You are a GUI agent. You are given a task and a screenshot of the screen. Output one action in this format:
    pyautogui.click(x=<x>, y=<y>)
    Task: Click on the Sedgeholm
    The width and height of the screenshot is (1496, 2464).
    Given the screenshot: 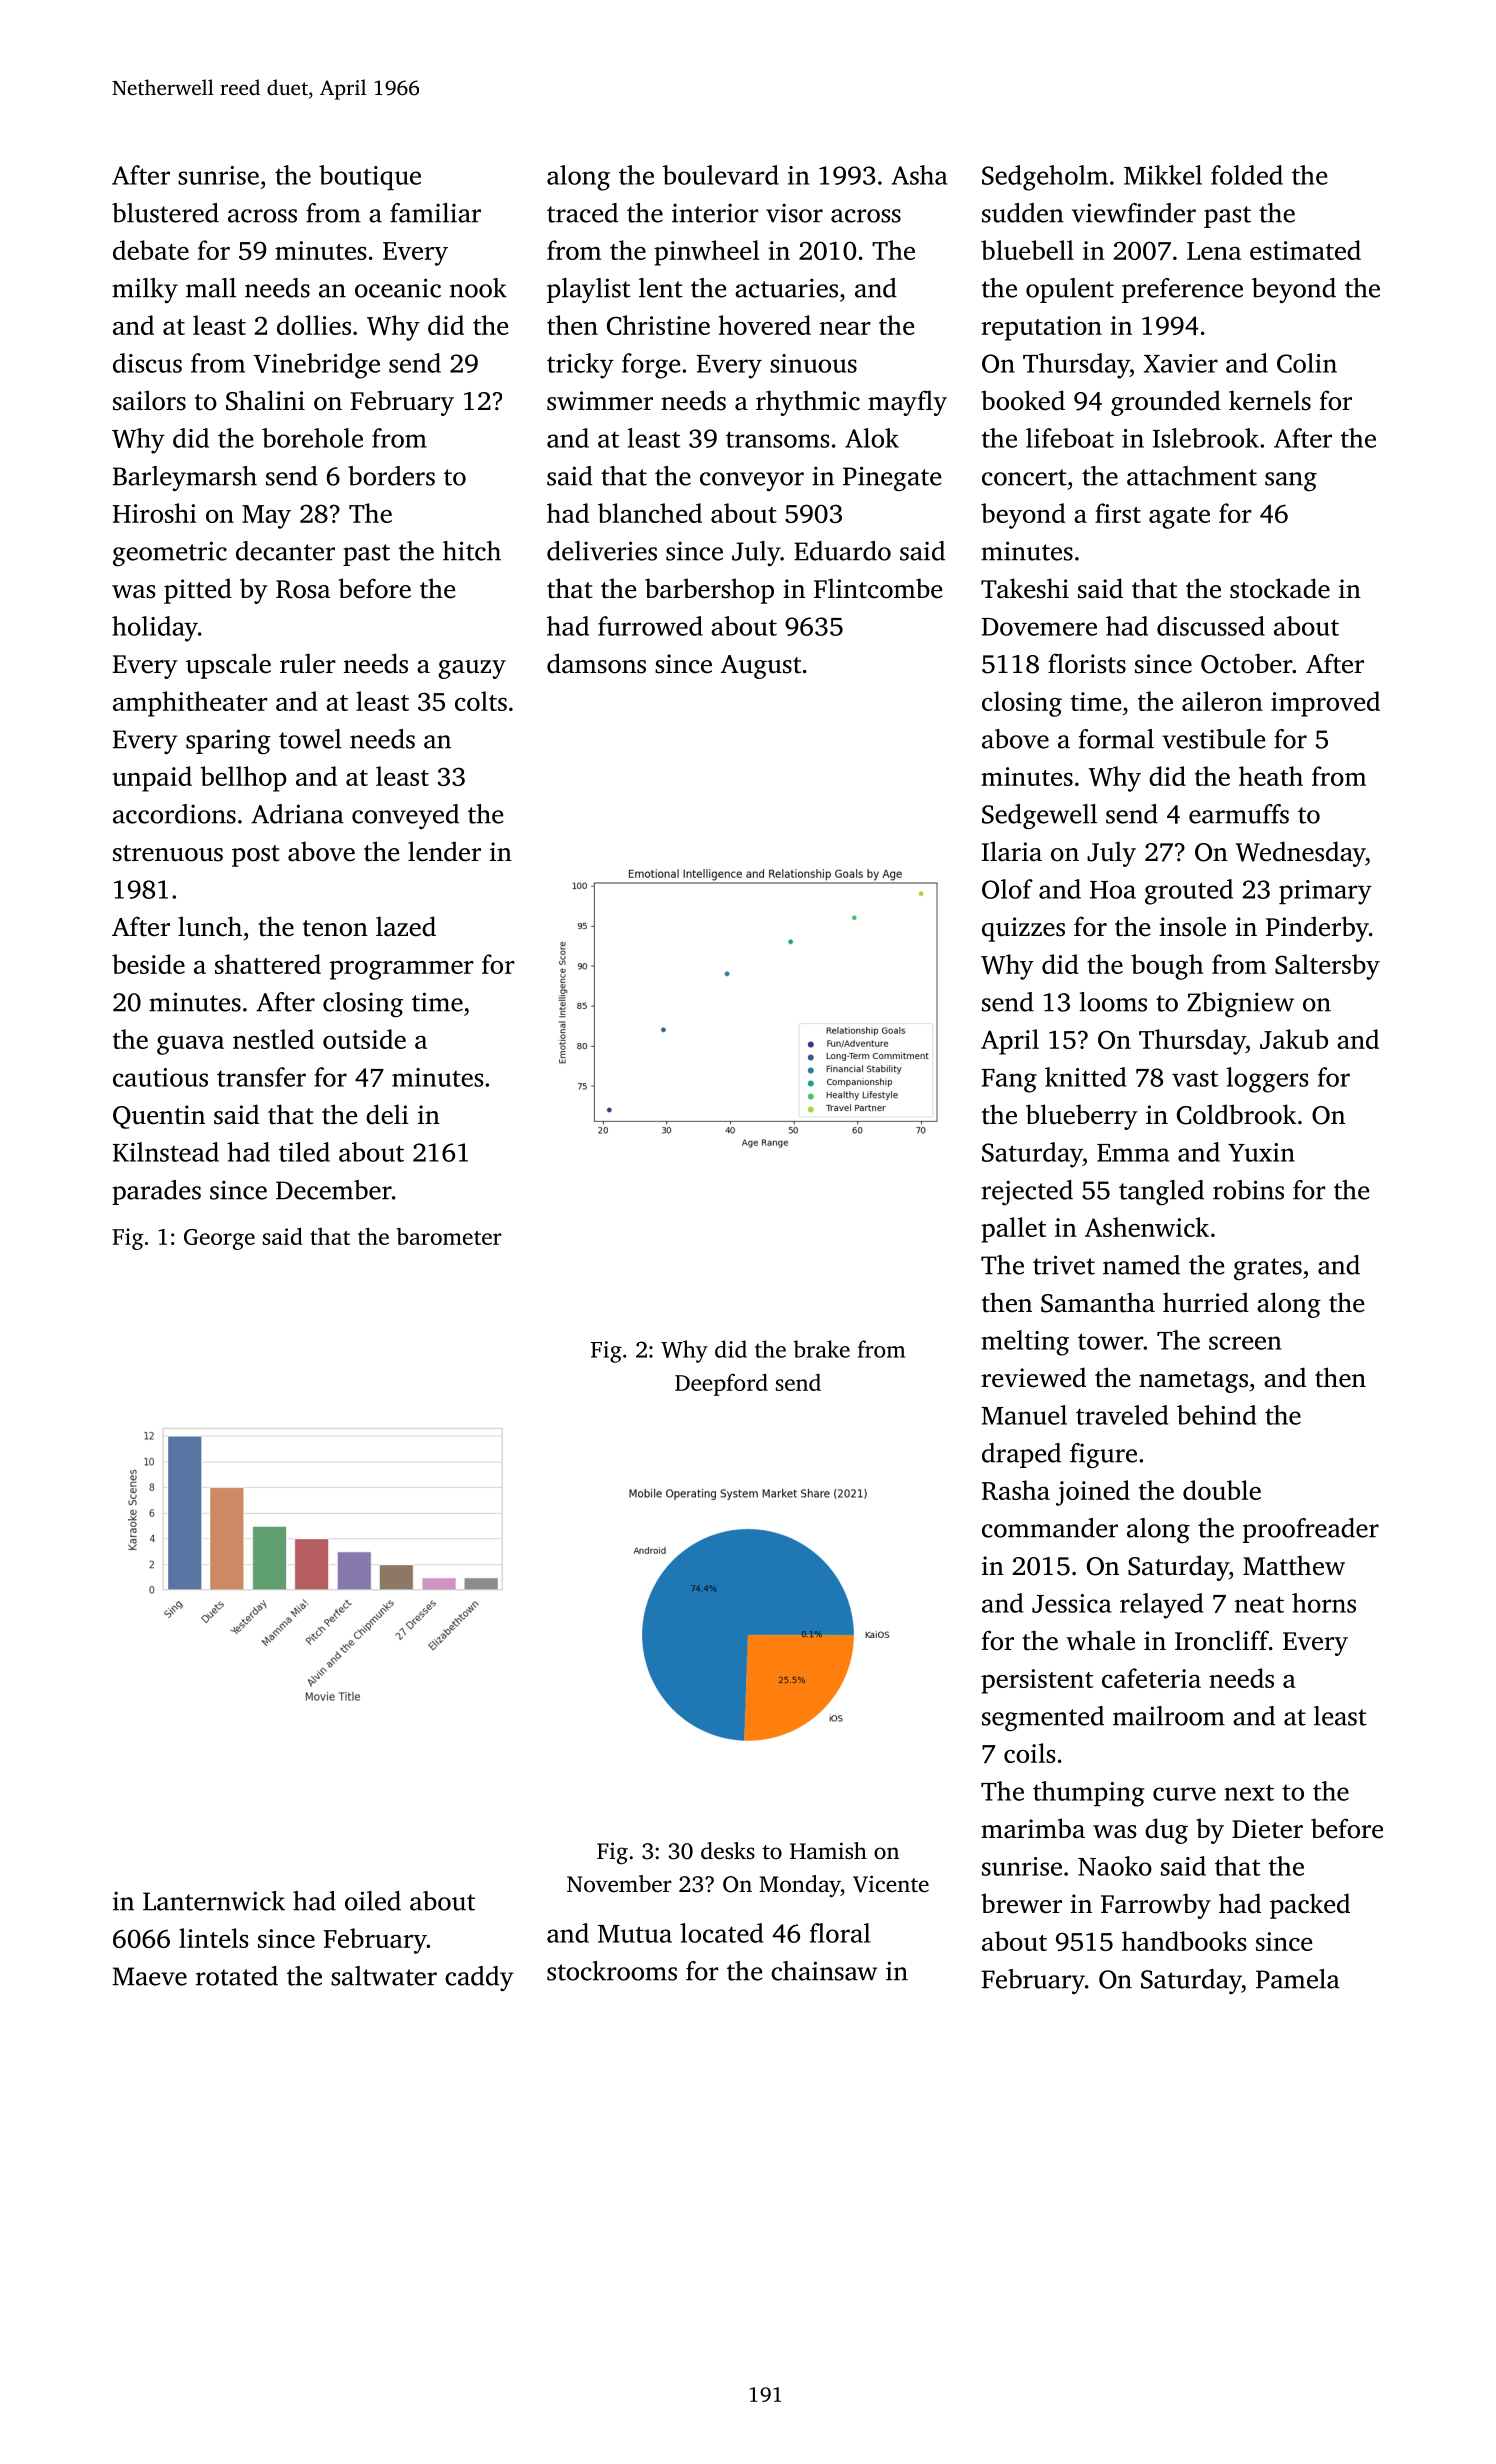 What is the action you would take?
    pyautogui.click(x=1045, y=178)
